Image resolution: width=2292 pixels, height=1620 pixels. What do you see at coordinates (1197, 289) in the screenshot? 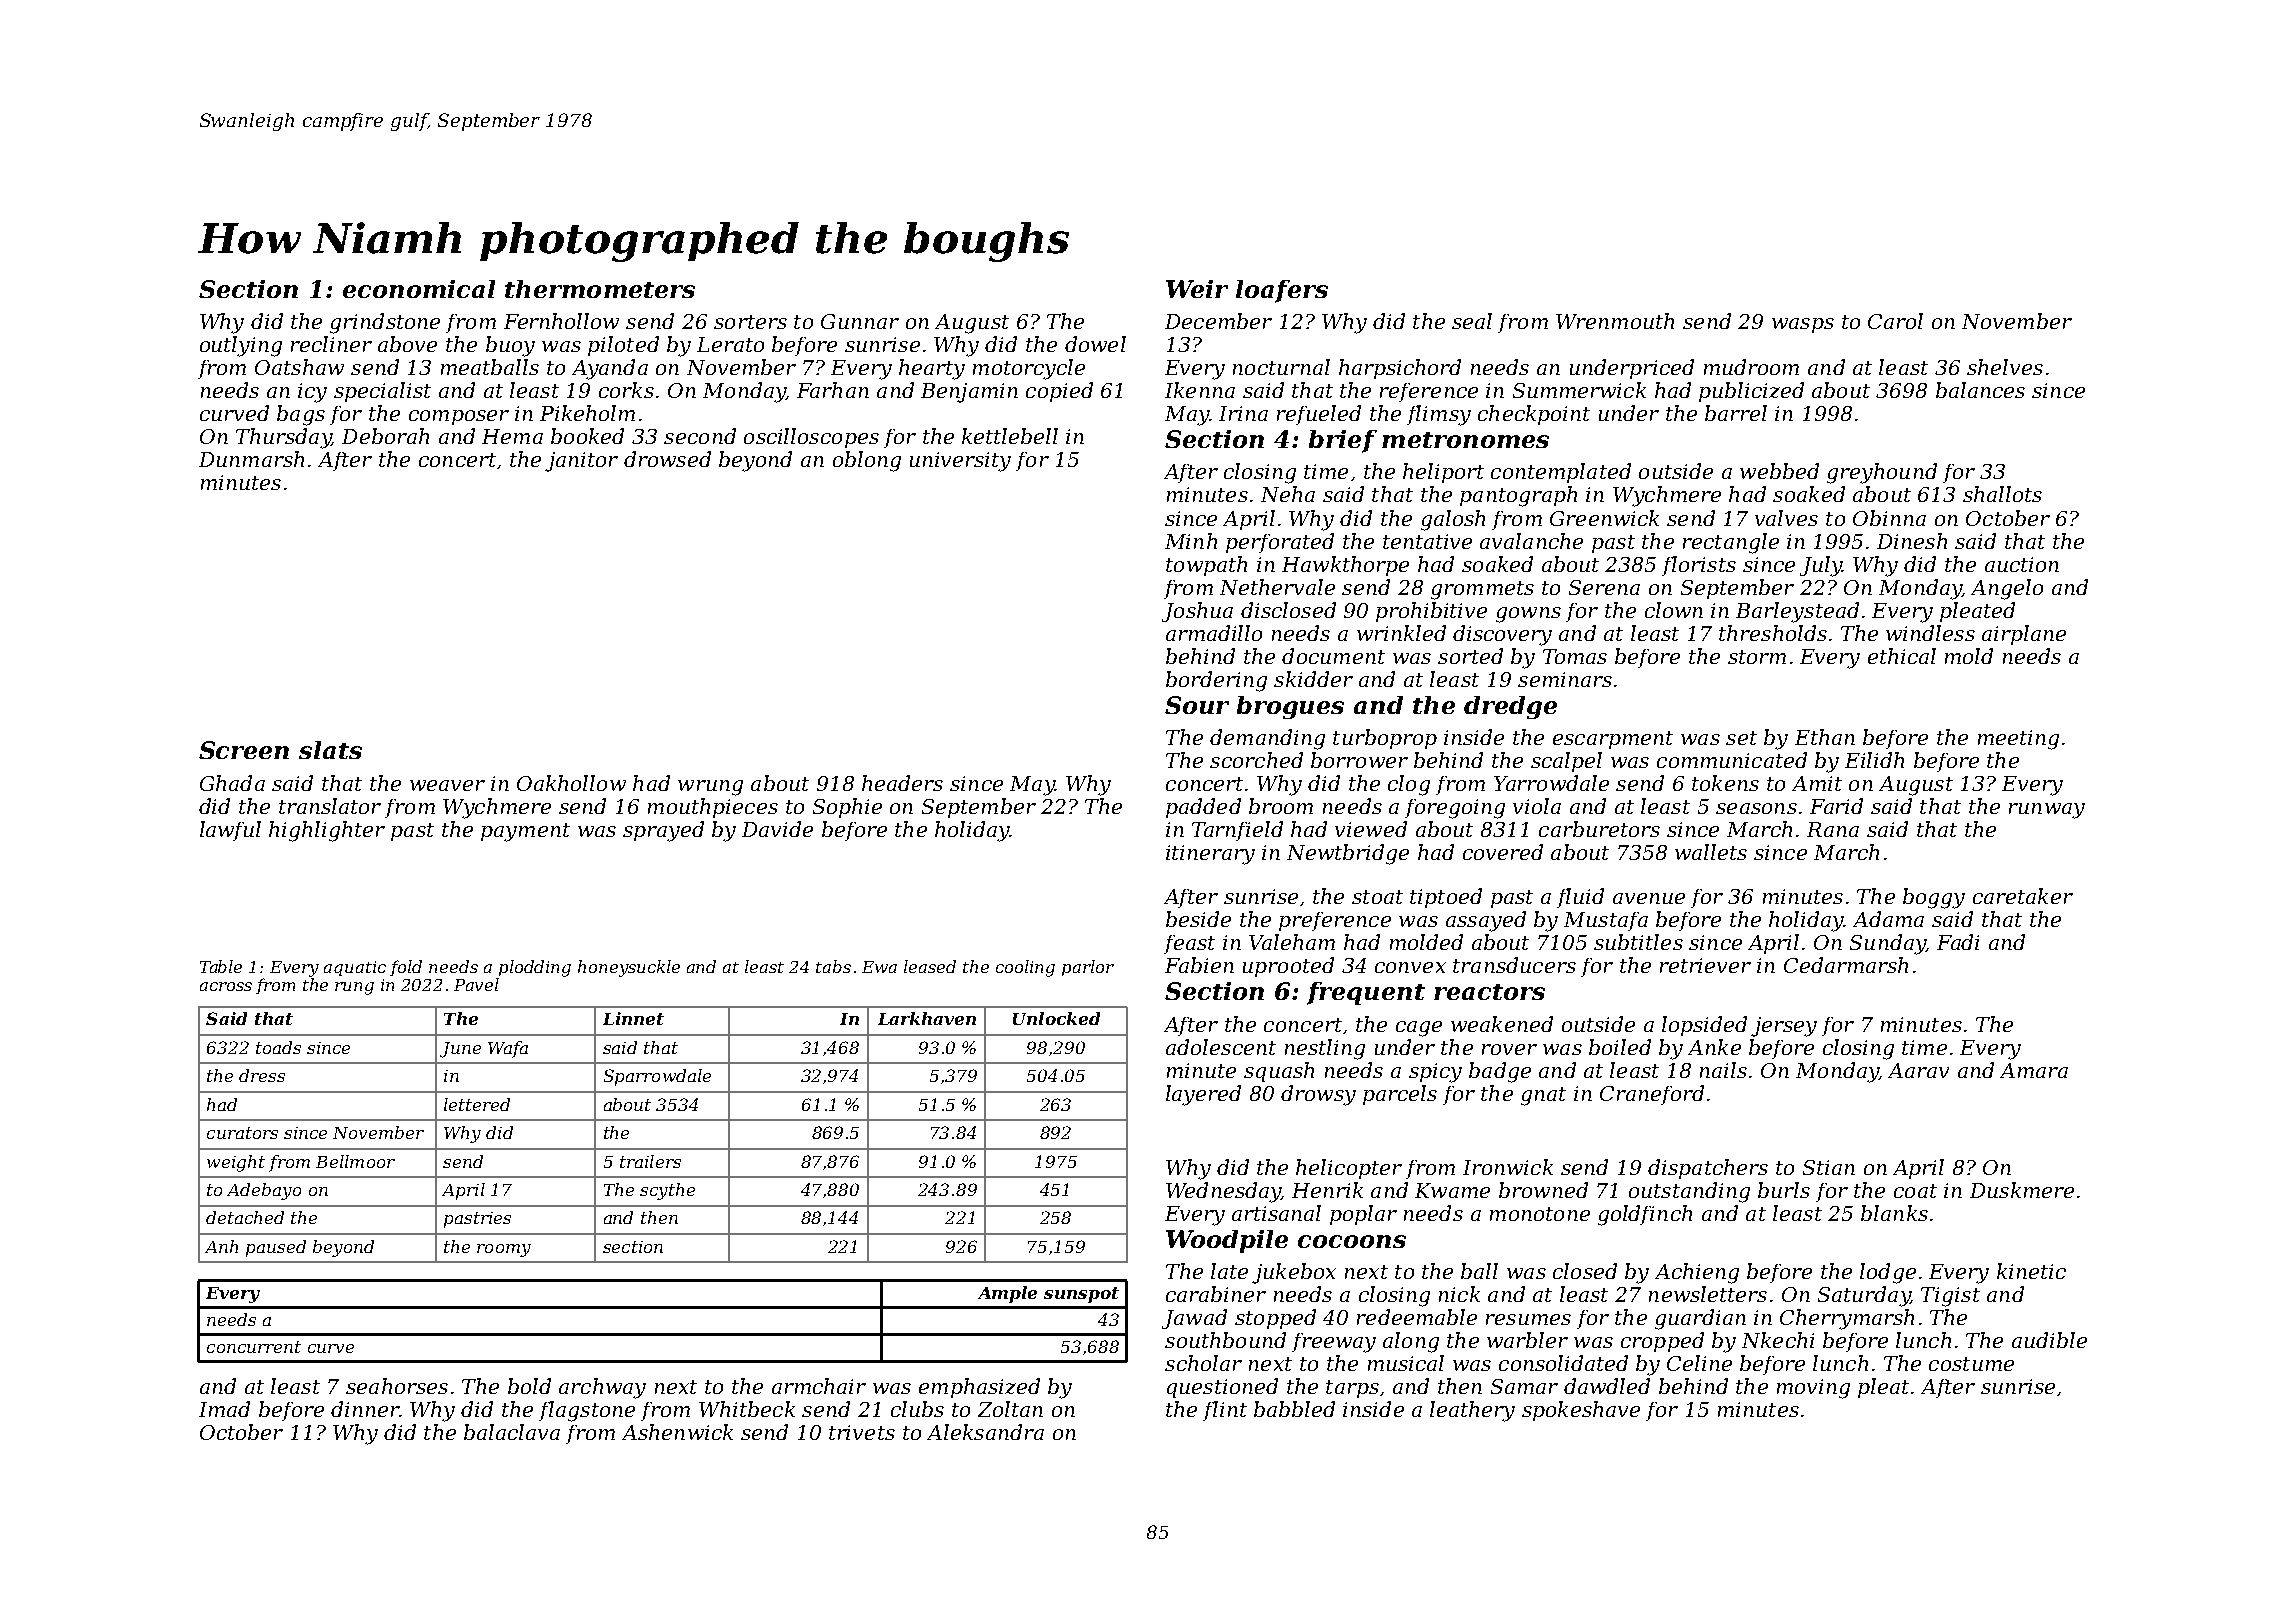
I see `Weir` at bounding box center [1197, 289].
